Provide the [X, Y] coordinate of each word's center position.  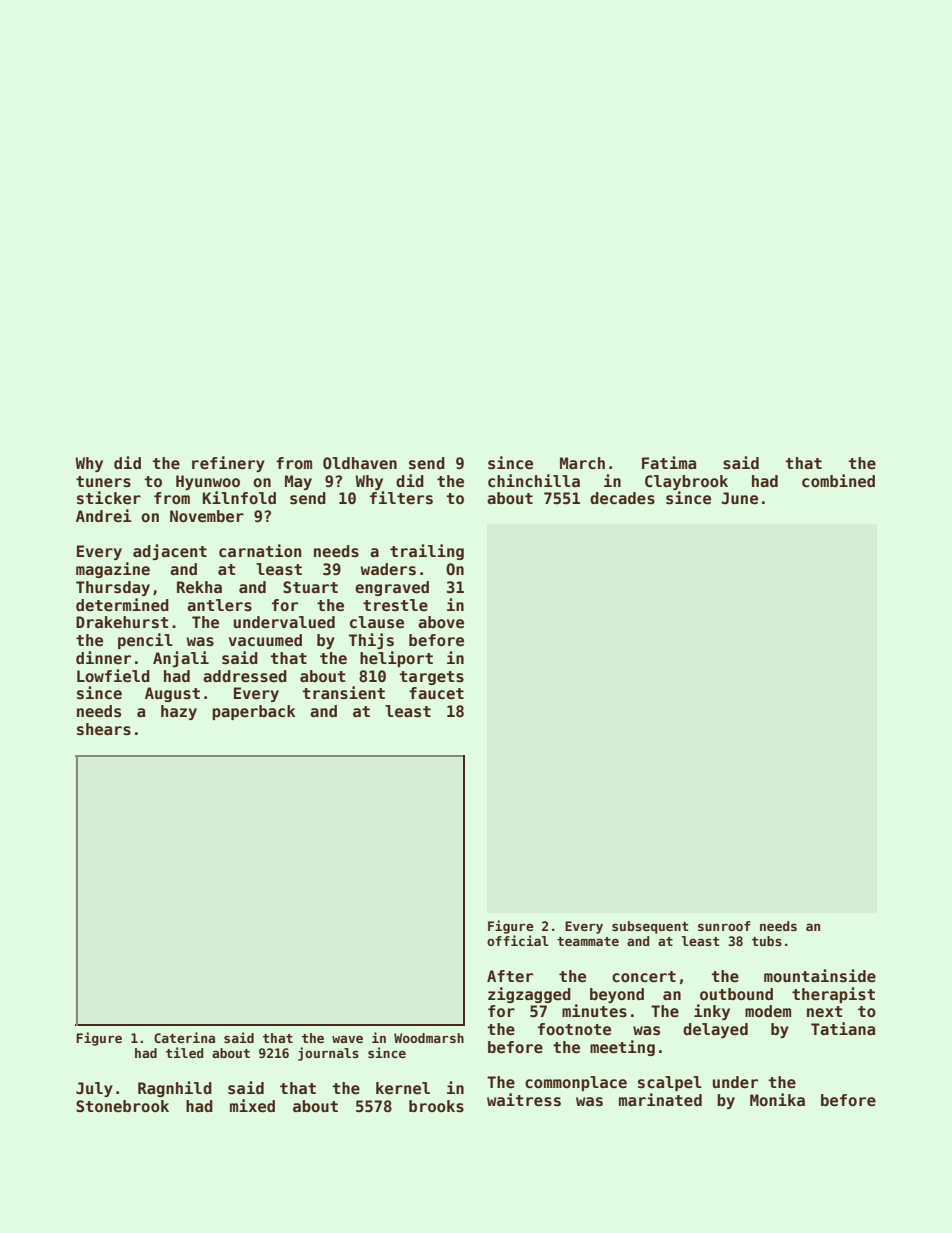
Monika [777, 1100]
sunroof [724, 926]
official [518, 940]
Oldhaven [360, 463]
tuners [103, 482]
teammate [588, 941]
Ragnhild [175, 1089]
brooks [436, 1106]
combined [838, 481]
